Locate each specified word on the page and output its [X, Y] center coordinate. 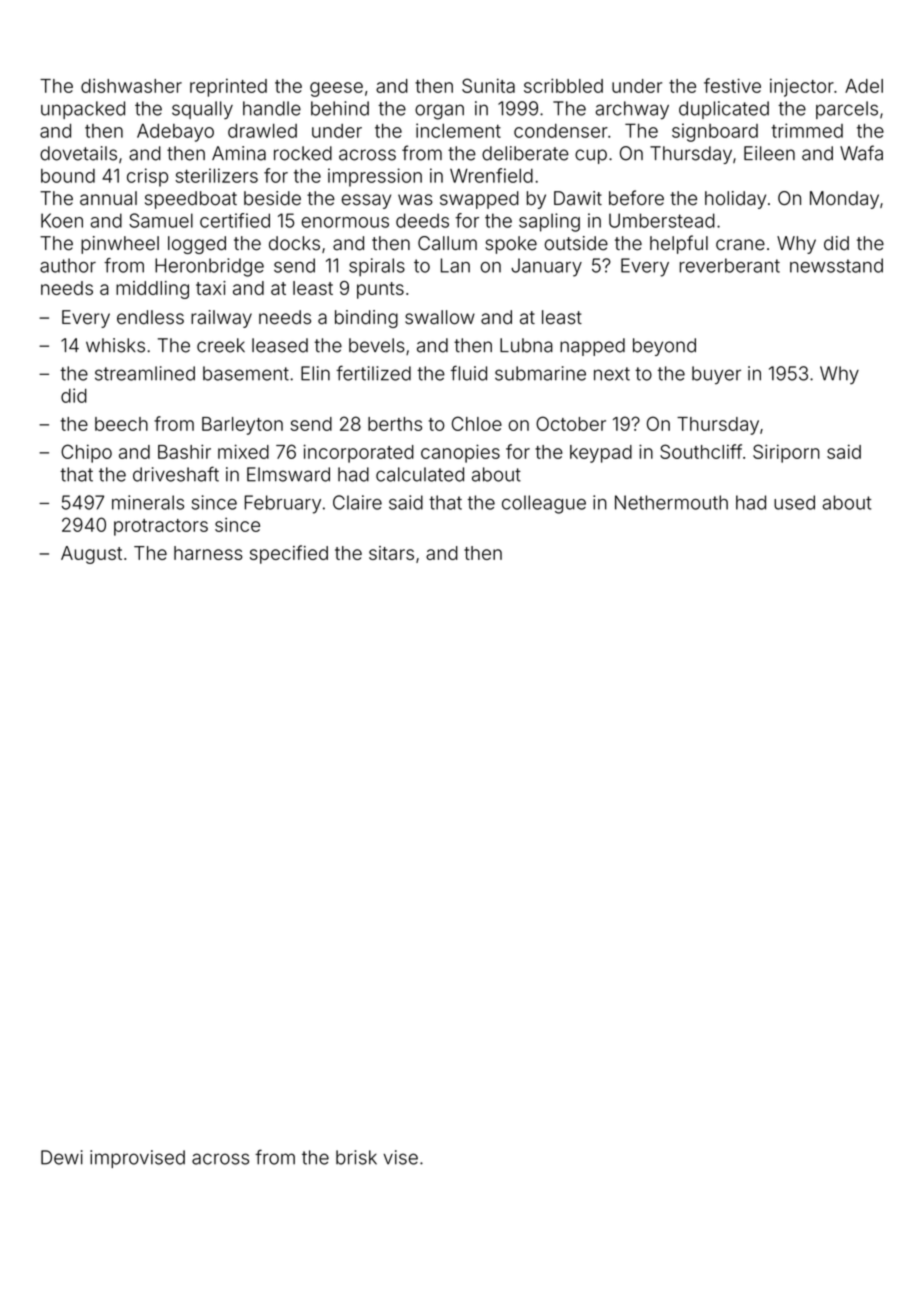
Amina [239, 153]
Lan [455, 265]
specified [289, 554]
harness [208, 553]
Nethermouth [671, 502]
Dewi [62, 1157]
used [794, 502]
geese [336, 89]
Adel [864, 86]
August [91, 555]
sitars [391, 553]
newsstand [836, 265]
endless [150, 317]
